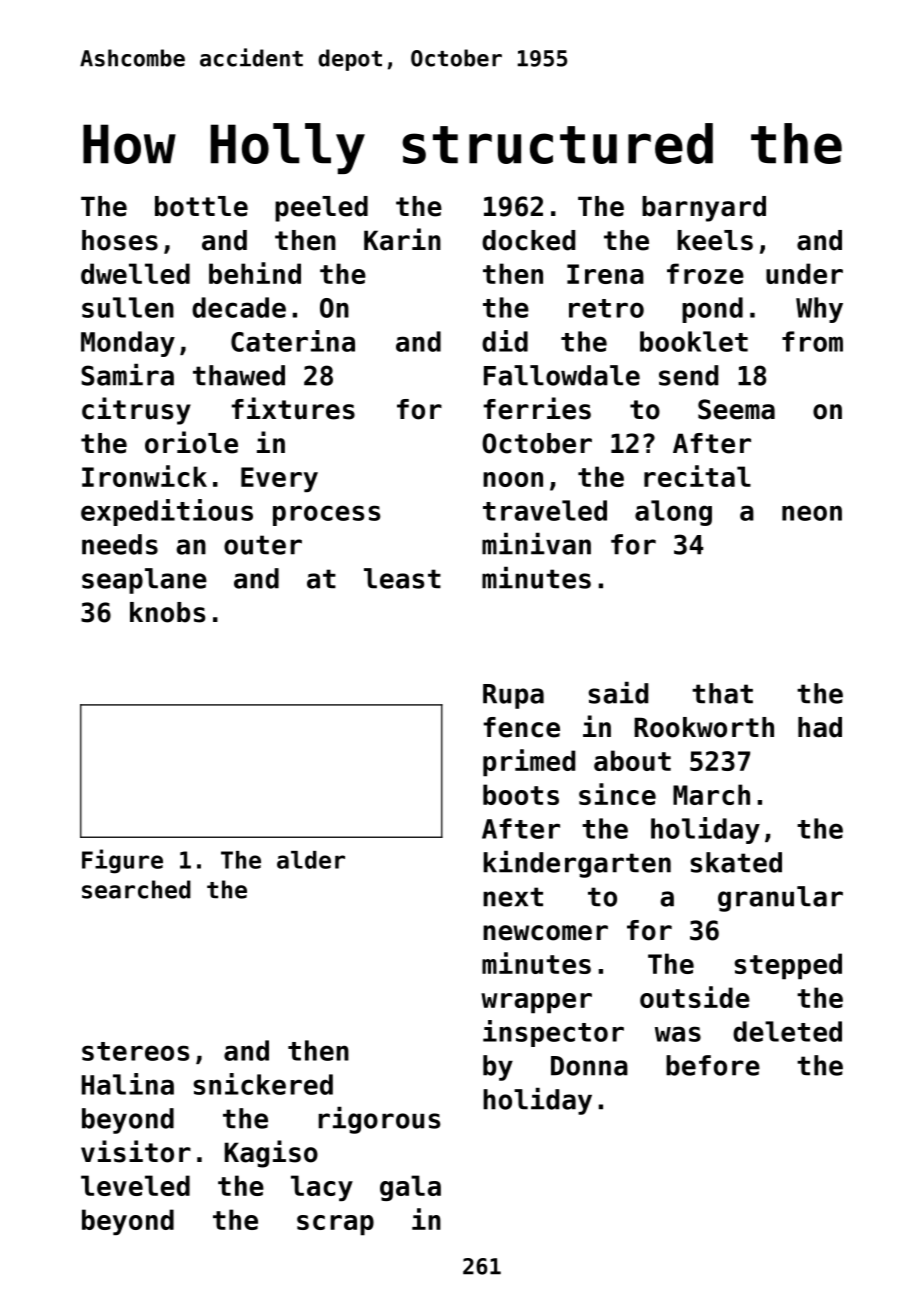  What do you see at coordinates (311, 860) in the screenshot?
I see `alder` at bounding box center [311, 860].
